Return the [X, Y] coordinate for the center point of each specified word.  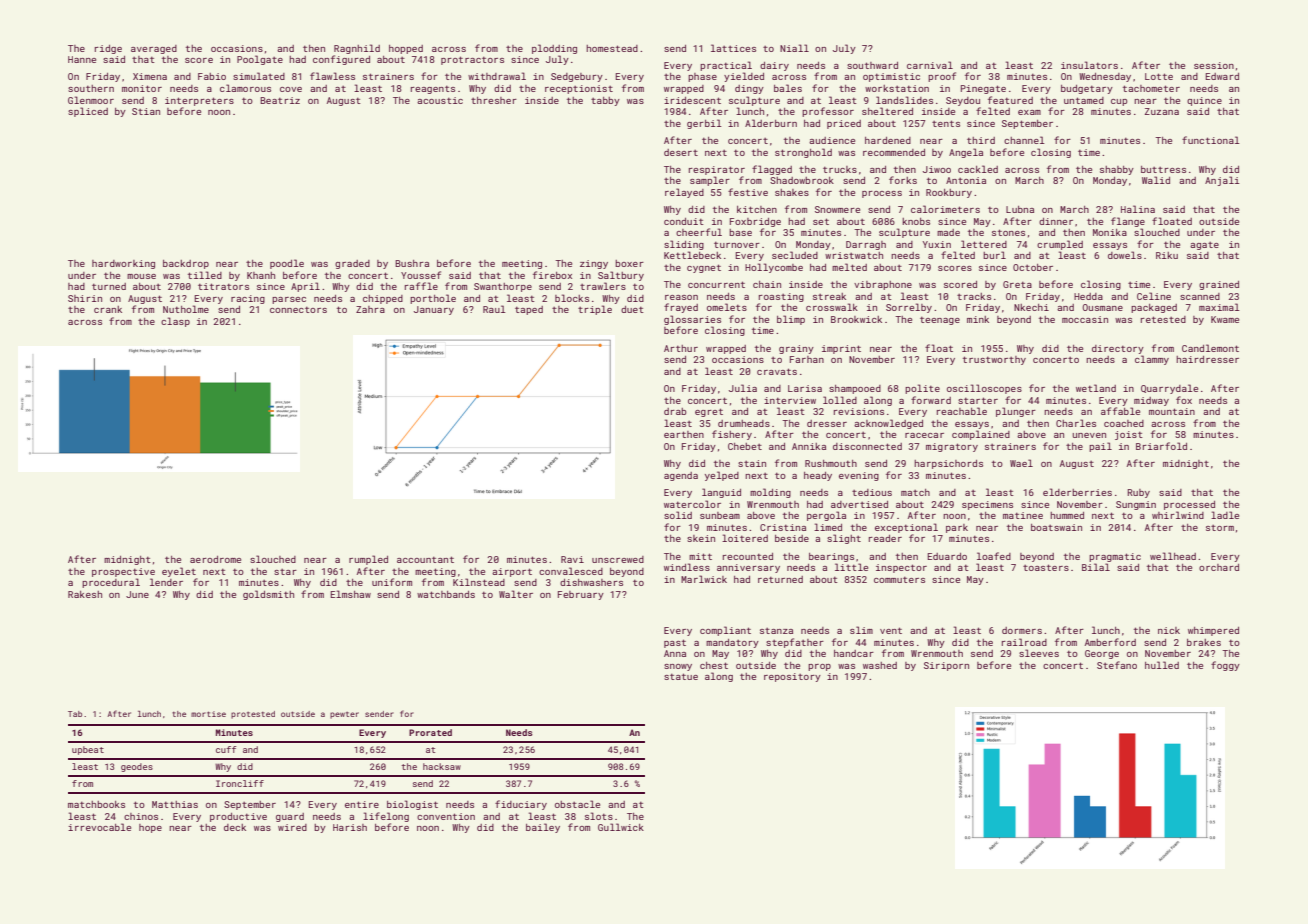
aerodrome [215, 559]
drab [675, 411]
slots [599, 816]
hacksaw [442, 766]
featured [1010, 100]
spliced [88, 112]
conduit [684, 221]
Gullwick [621, 827]
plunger [1016, 412]
